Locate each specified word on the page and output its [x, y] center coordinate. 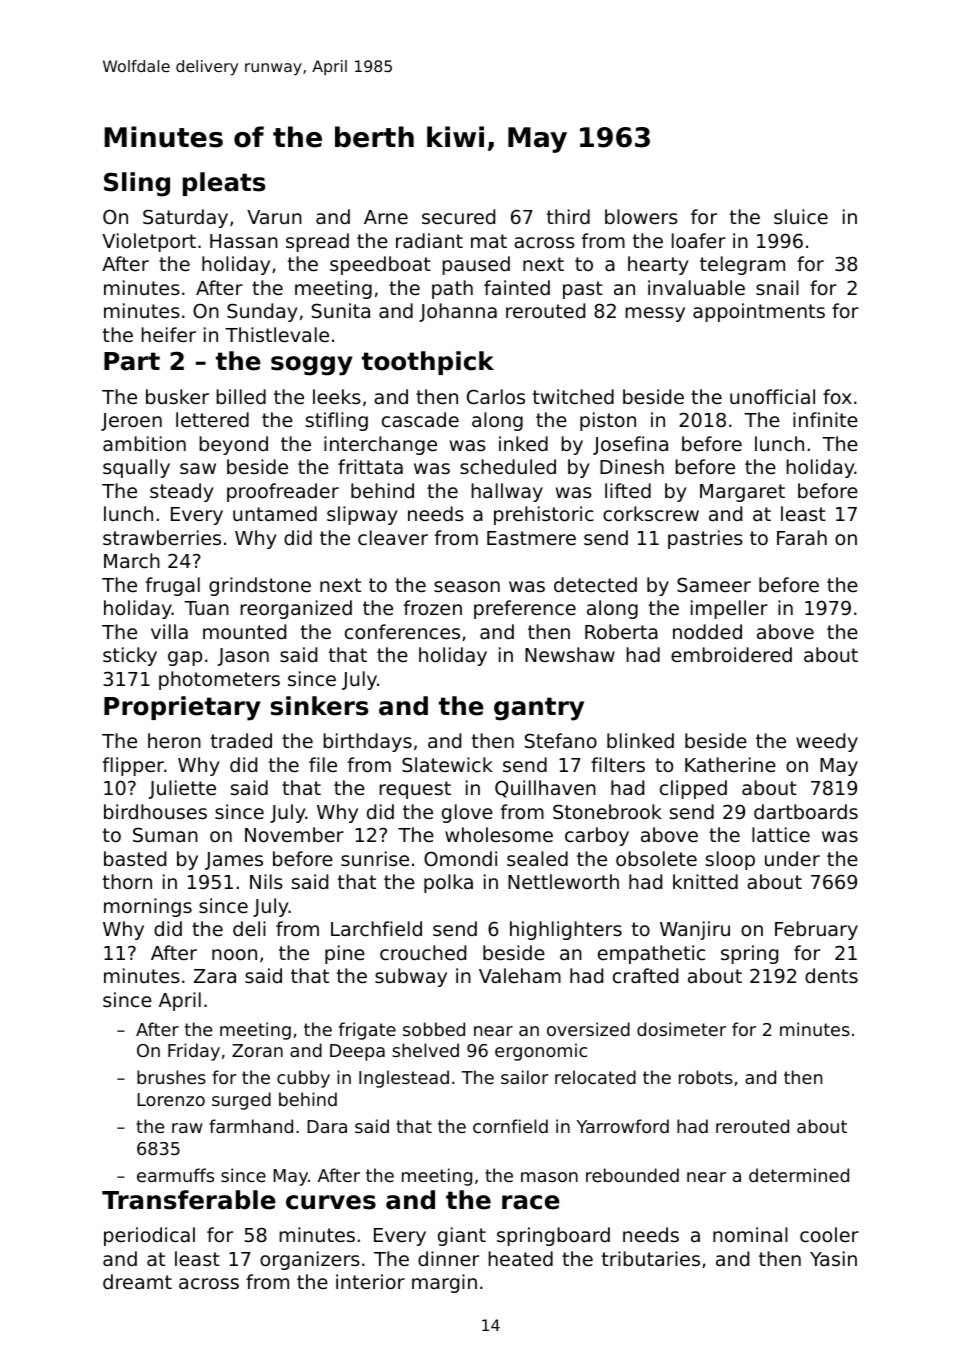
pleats [224, 184]
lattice [781, 834]
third [568, 216]
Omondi [460, 858]
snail [777, 287]
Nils [266, 881]
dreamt [137, 1281]
